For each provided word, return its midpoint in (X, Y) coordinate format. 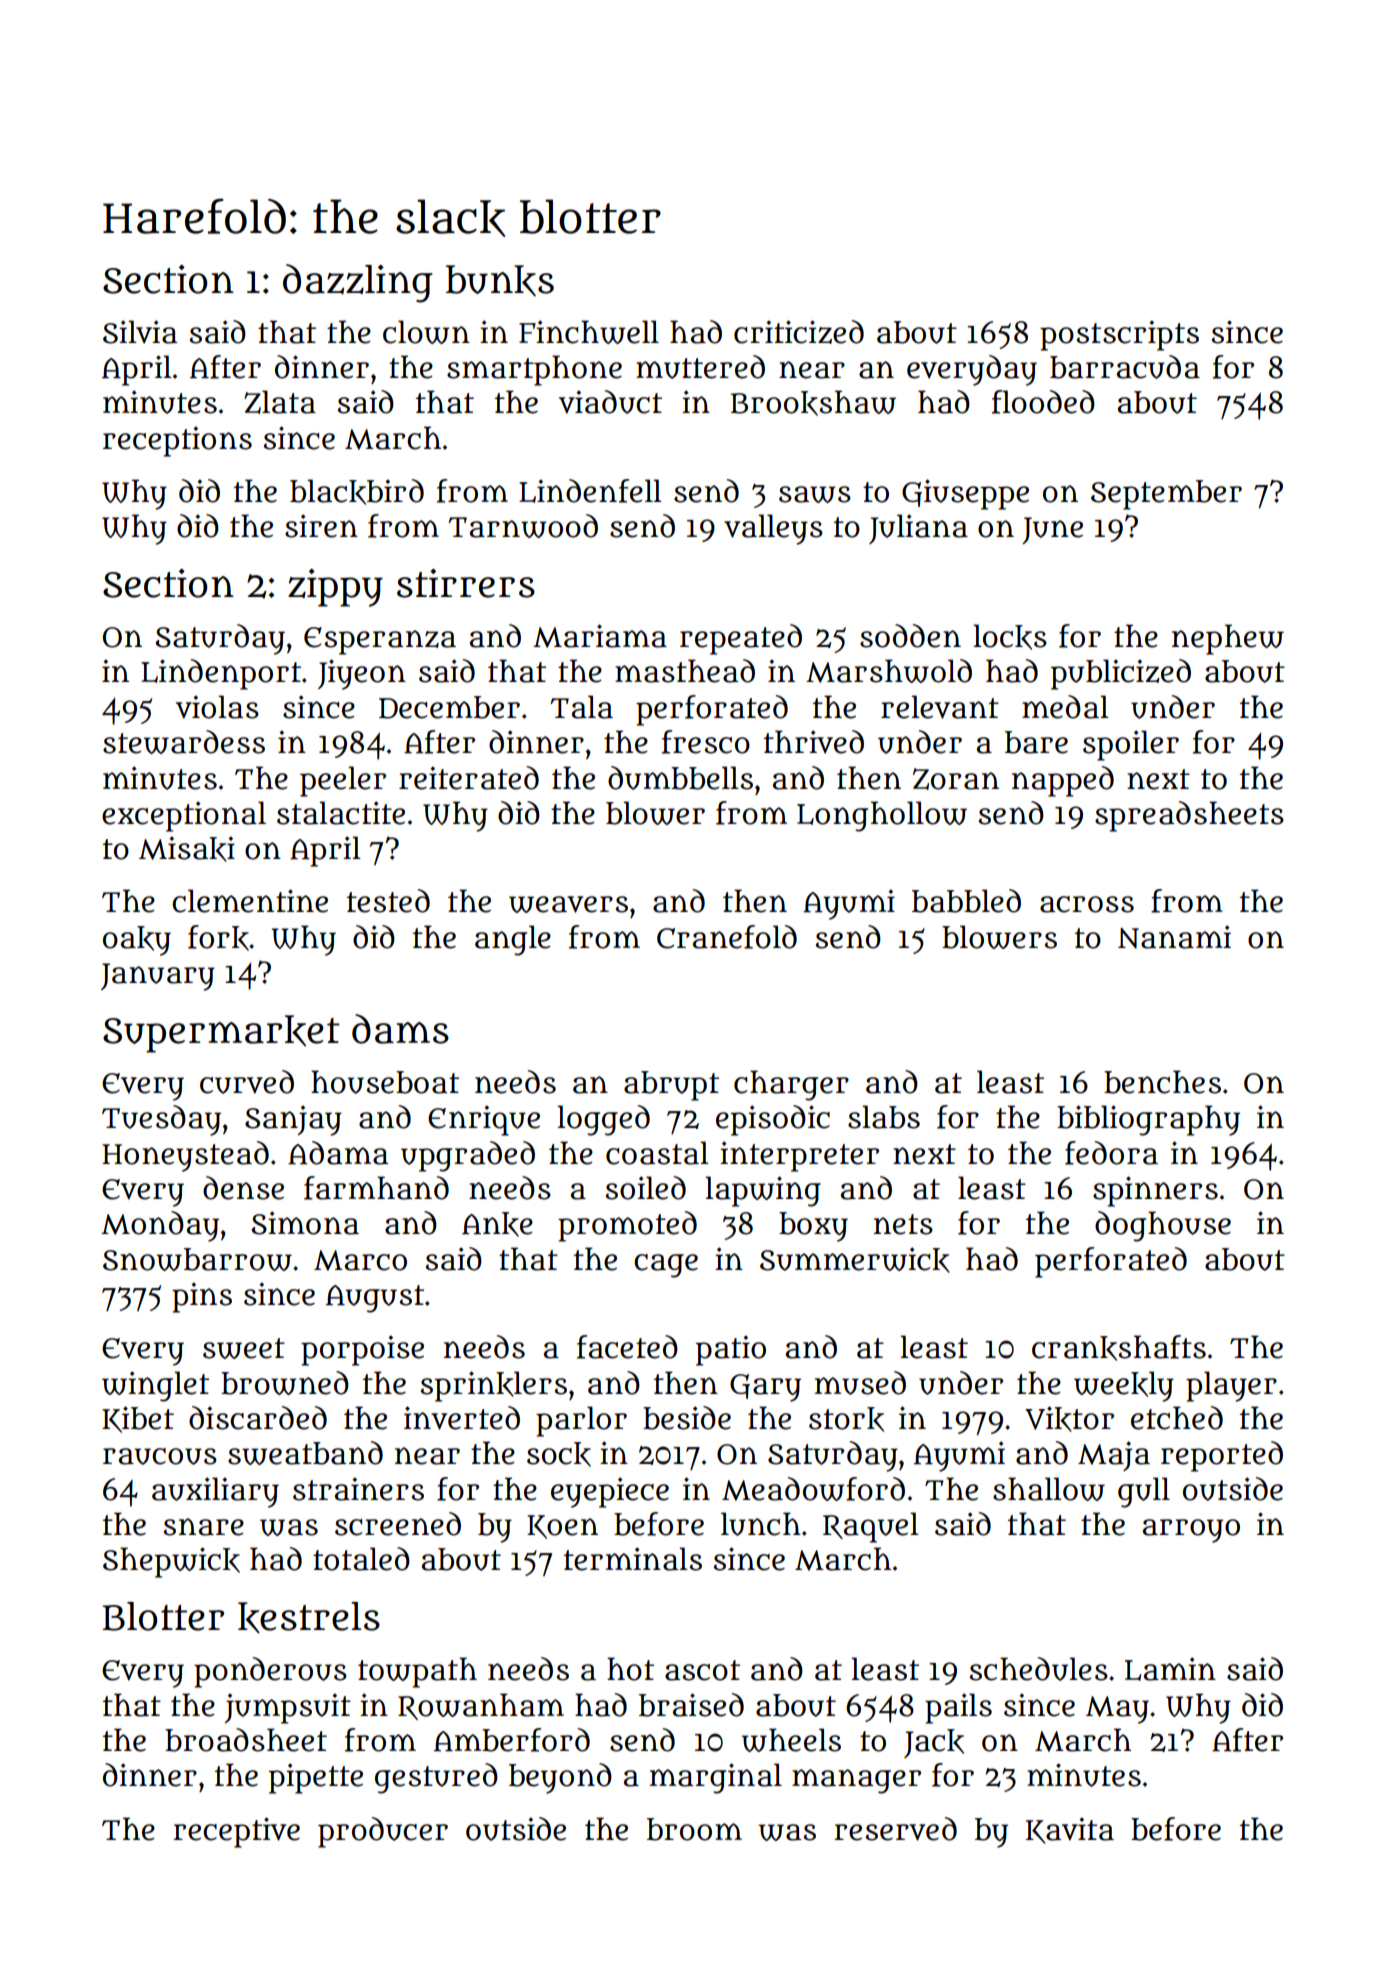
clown (426, 332)
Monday (160, 1226)
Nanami (1174, 937)
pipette (316, 1778)
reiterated (469, 778)
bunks (500, 281)
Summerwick (855, 1260)
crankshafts (1119, 1348)
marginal (716, 1778)
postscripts (1119, 335)
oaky (137, 941)
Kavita (1070, 1830)
